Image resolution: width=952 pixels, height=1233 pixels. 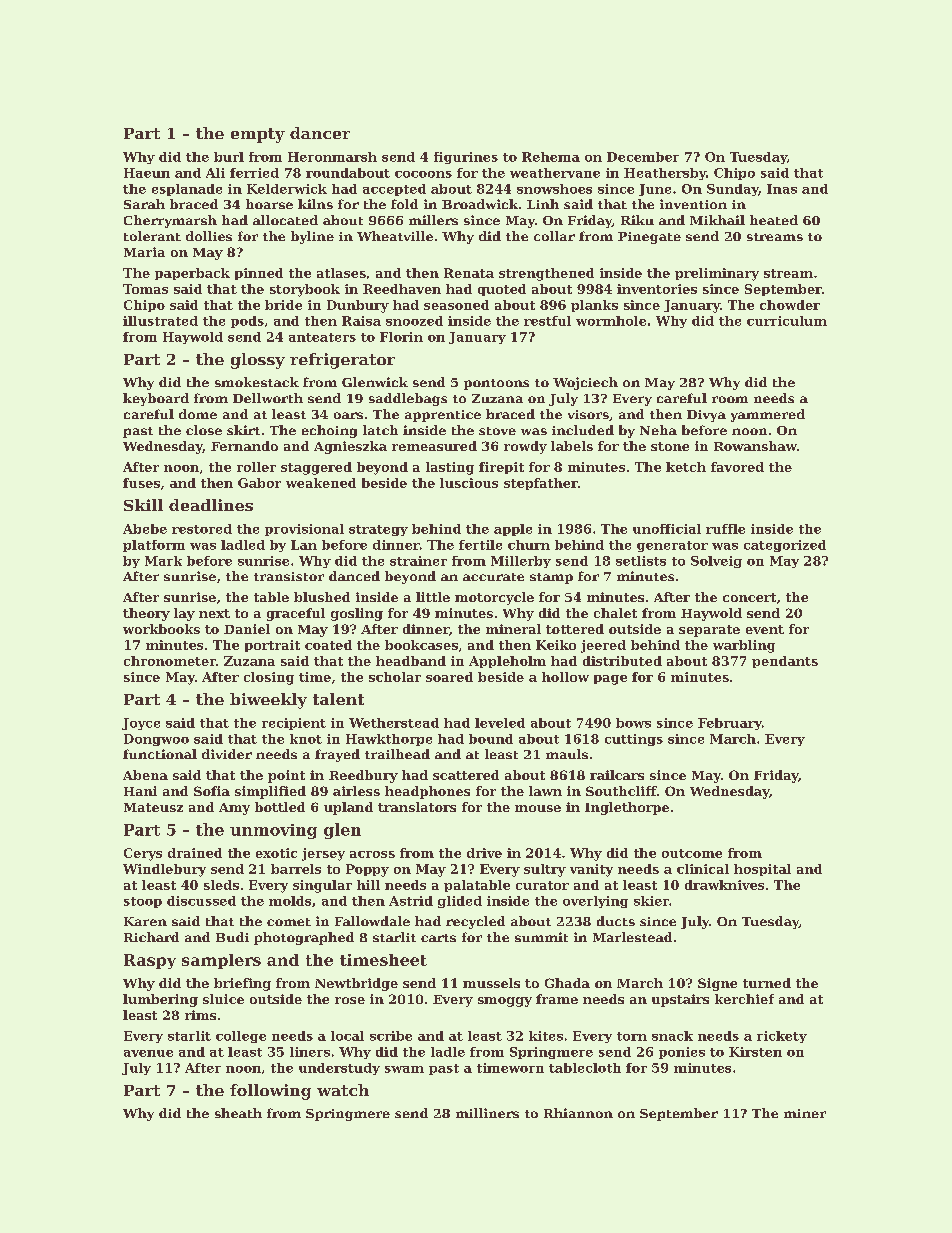 What do you see at coordinates (258, 135) in the image?
I see `empty` at bounding box center [258, 135].
